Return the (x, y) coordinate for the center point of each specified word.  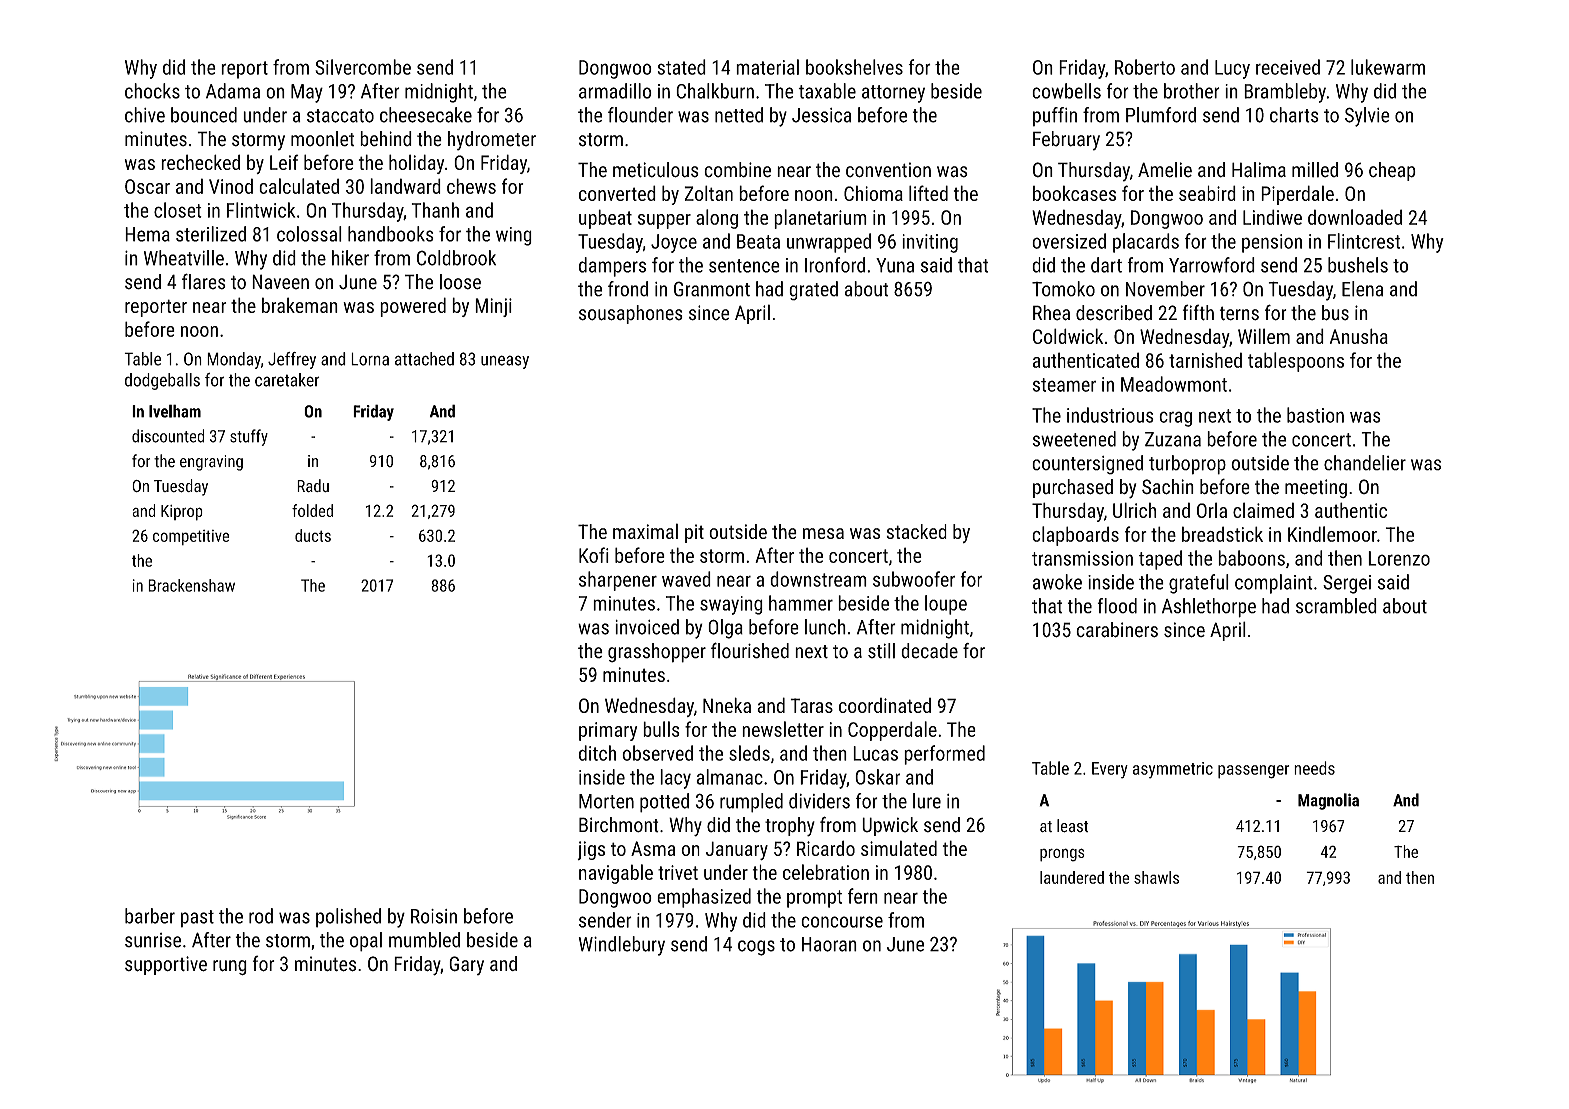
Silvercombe (363, 67)
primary (608, 731)
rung (230, 967)
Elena (1362, 289)
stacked (916, 531)
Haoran (829, 944)
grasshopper (657, 653)
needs (1314, 768)
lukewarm (1388, 67)
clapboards (1075, 536)
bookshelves (854, 67)
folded (312, 510)
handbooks (391, 234)
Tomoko (1063, 289)
